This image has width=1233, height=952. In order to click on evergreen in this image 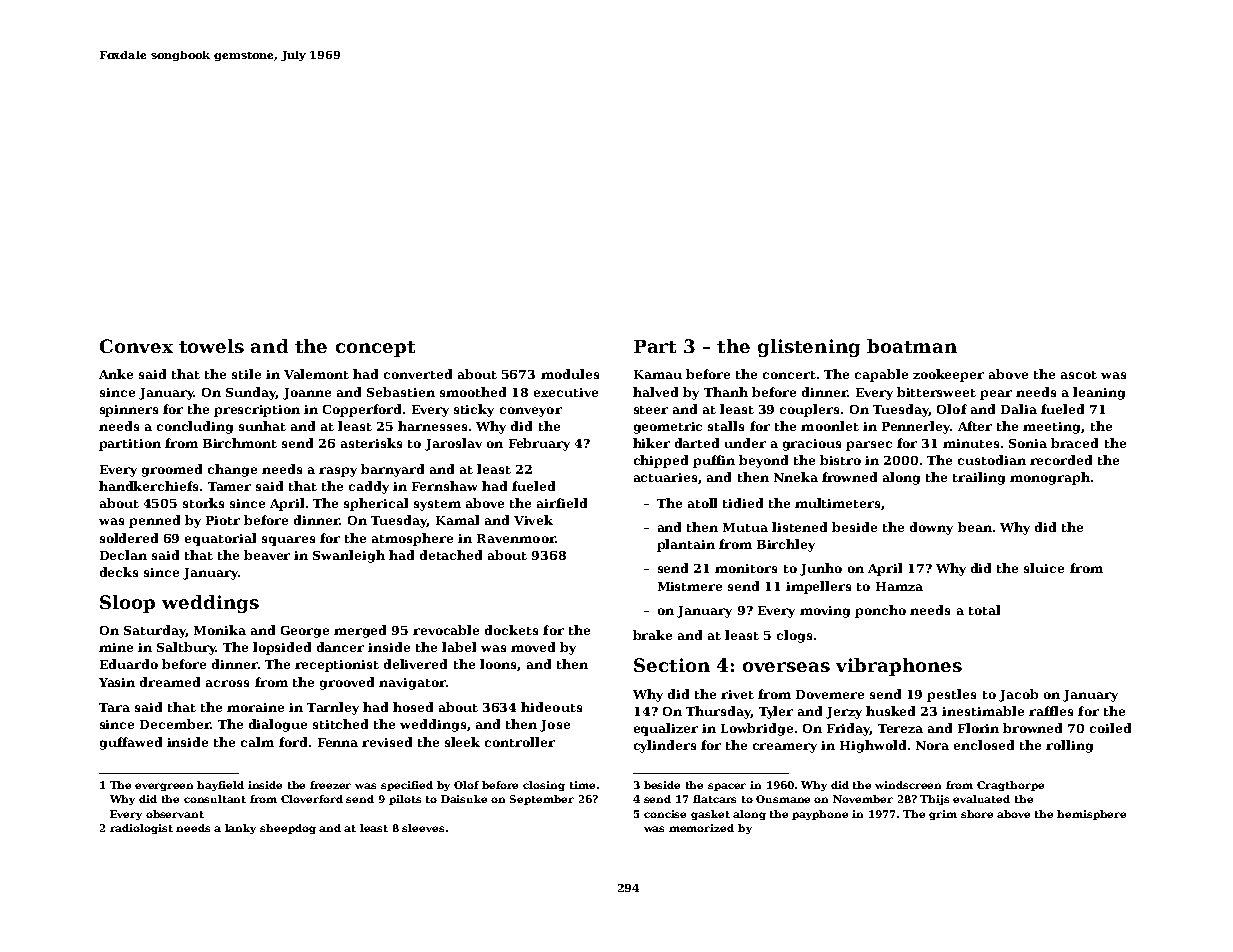, I will do `click(164, 787)`.
